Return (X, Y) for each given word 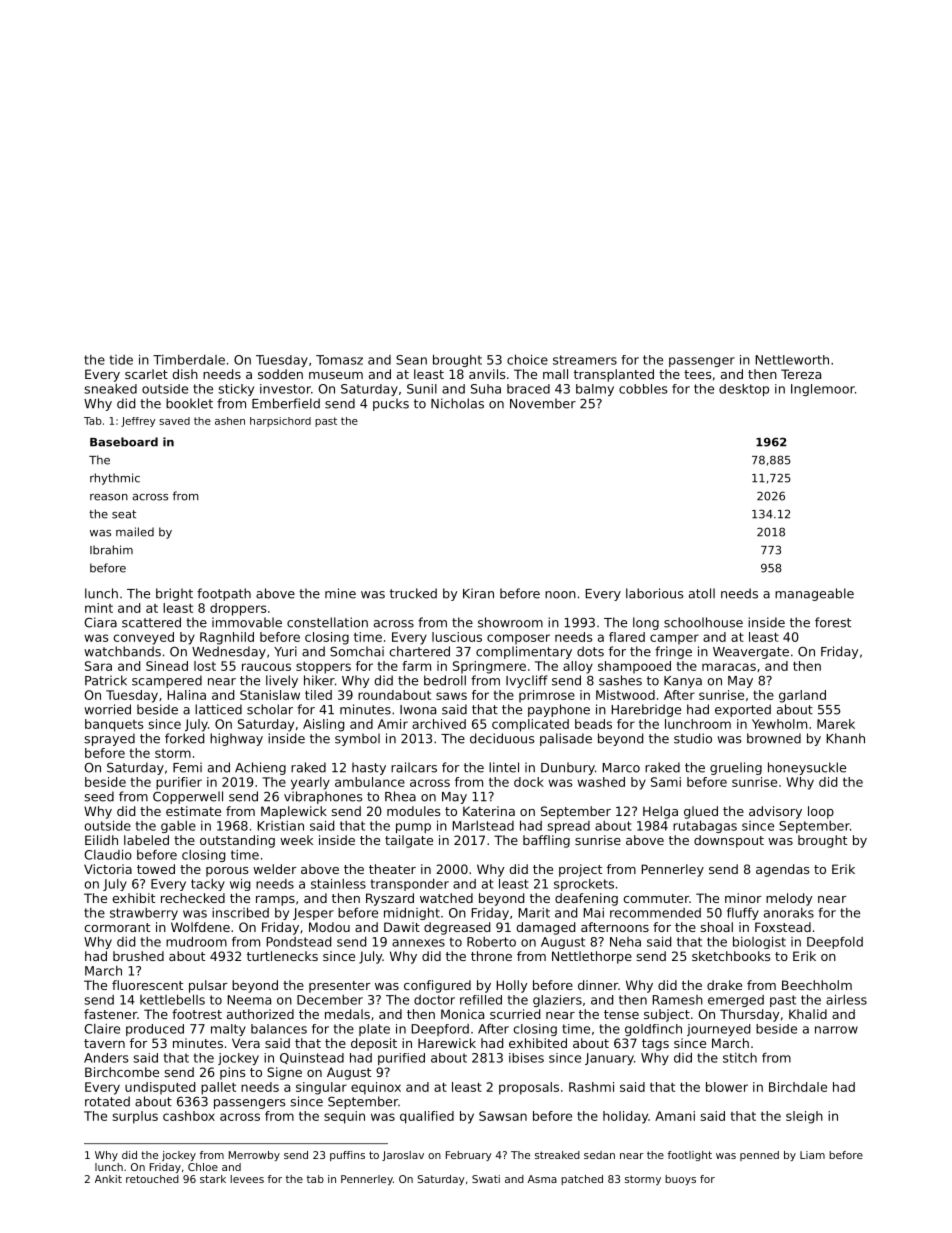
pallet (218, 1088)
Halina (187, 695)
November (543, 403)
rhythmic (115, 479)
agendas (782, 870)
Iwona (418, 710)
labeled (146, 840)
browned (774, 738)
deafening (586, 899)
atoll (702, 593)
